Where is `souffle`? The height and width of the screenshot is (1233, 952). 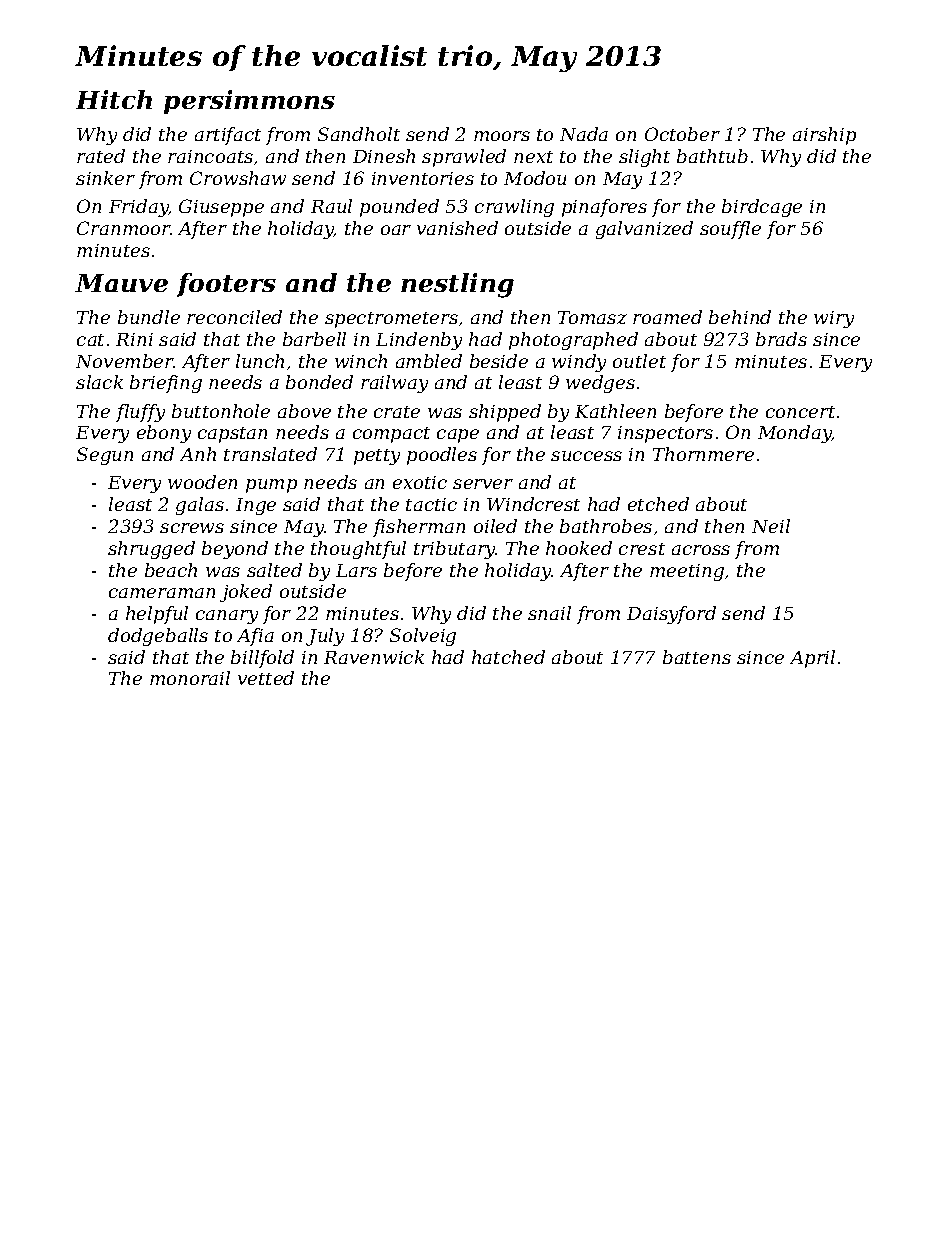
souffle is located at coordinates (730, 230).
